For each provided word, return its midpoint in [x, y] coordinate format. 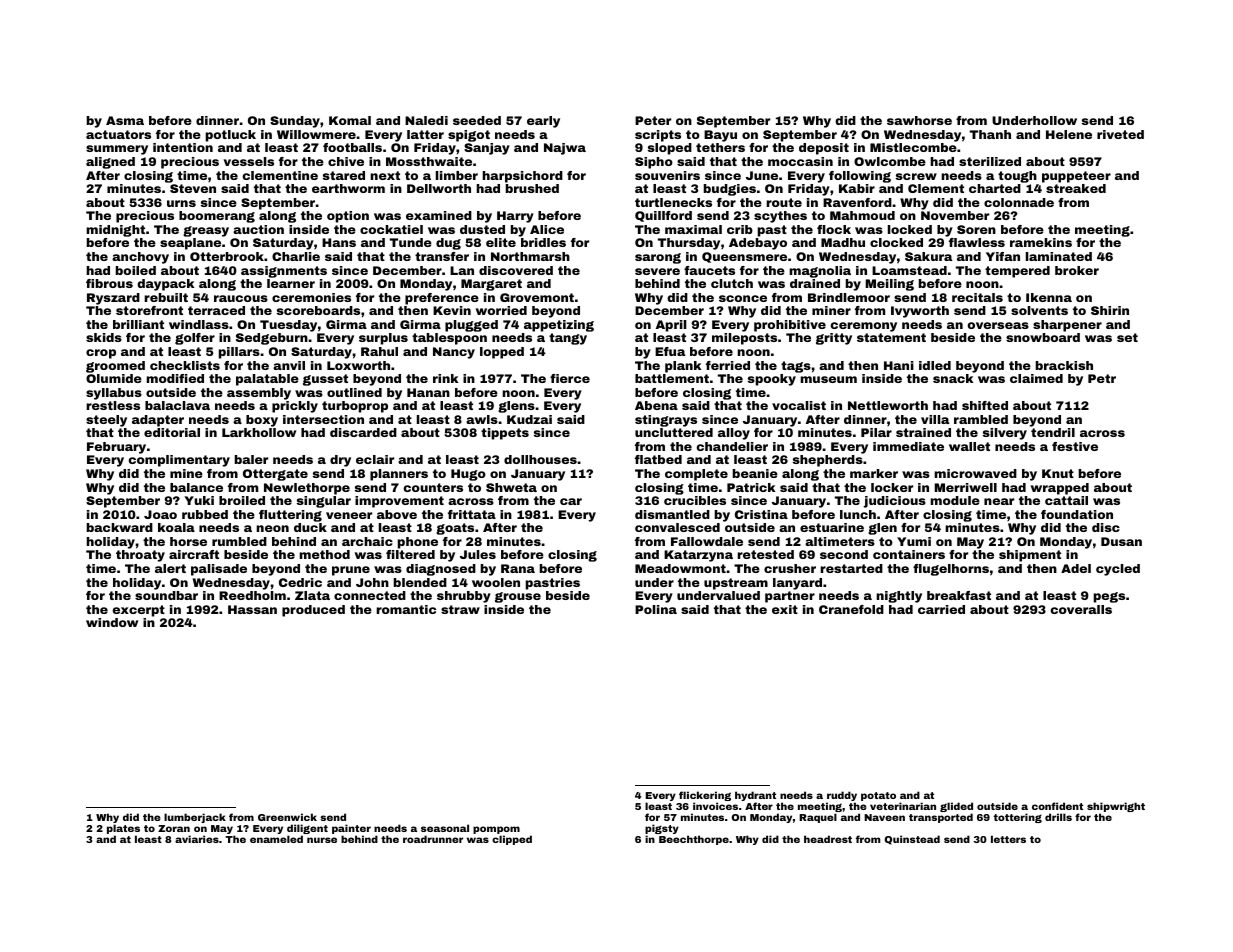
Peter [653, 120]
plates [123, 829]
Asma [125, 120]
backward [120, 527]
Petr [1102, 378]
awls [482, 419]
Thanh [990, 134]
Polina [656, 609]
